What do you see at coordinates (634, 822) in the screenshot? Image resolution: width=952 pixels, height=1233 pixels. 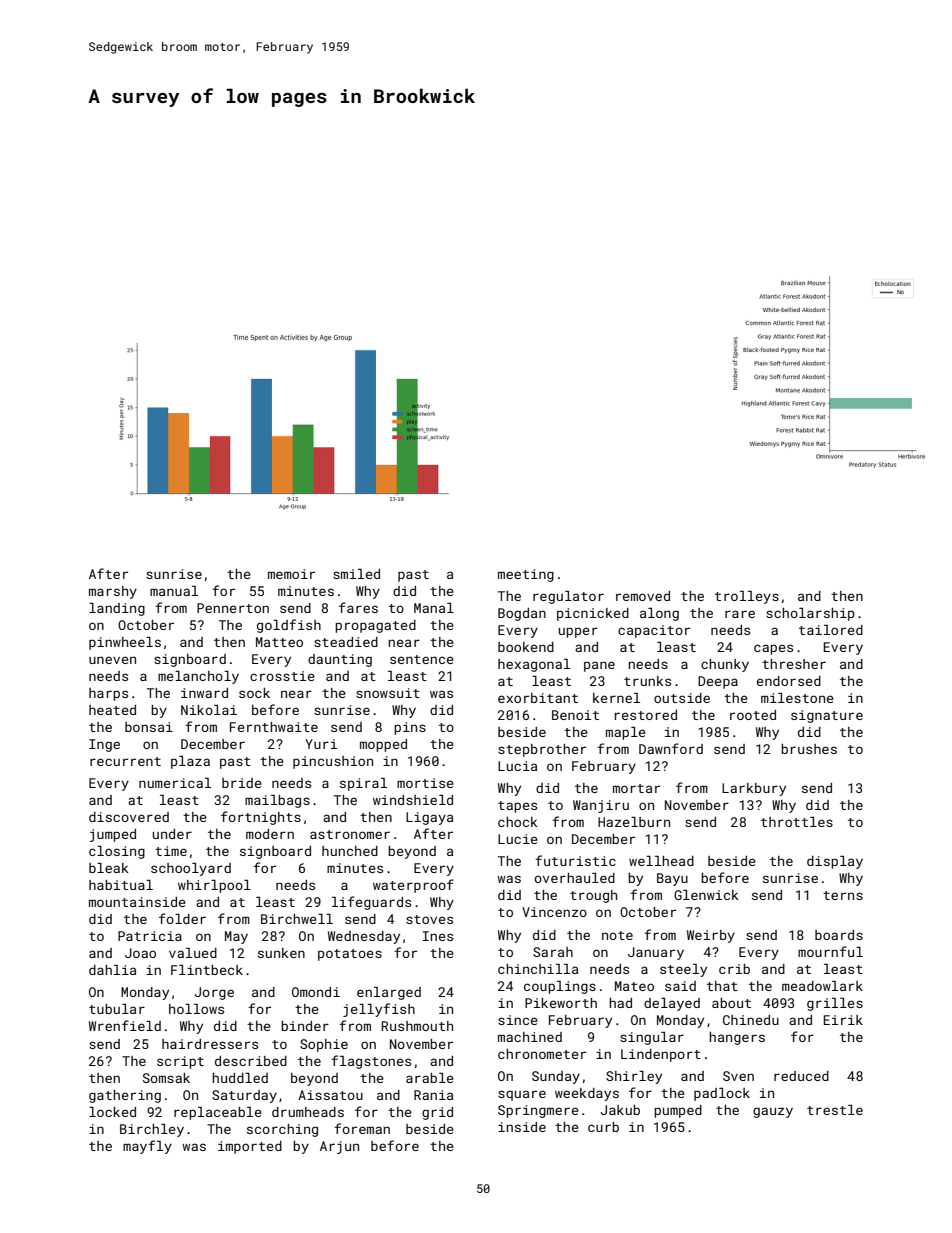 I see `Hazelburn` at bounding box center [634, 822].
